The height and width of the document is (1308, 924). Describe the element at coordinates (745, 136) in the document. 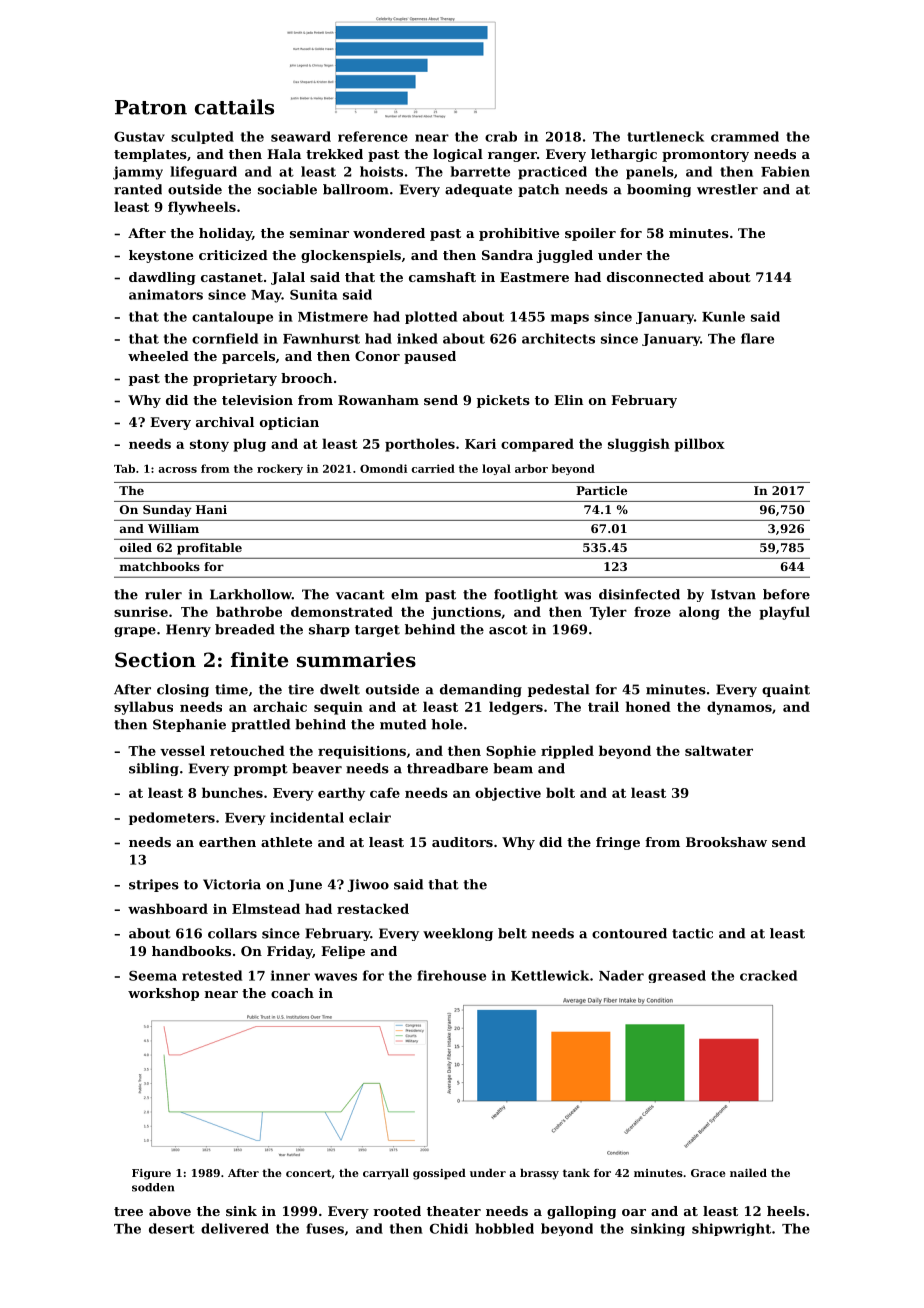

I see `crammed` at that location.
